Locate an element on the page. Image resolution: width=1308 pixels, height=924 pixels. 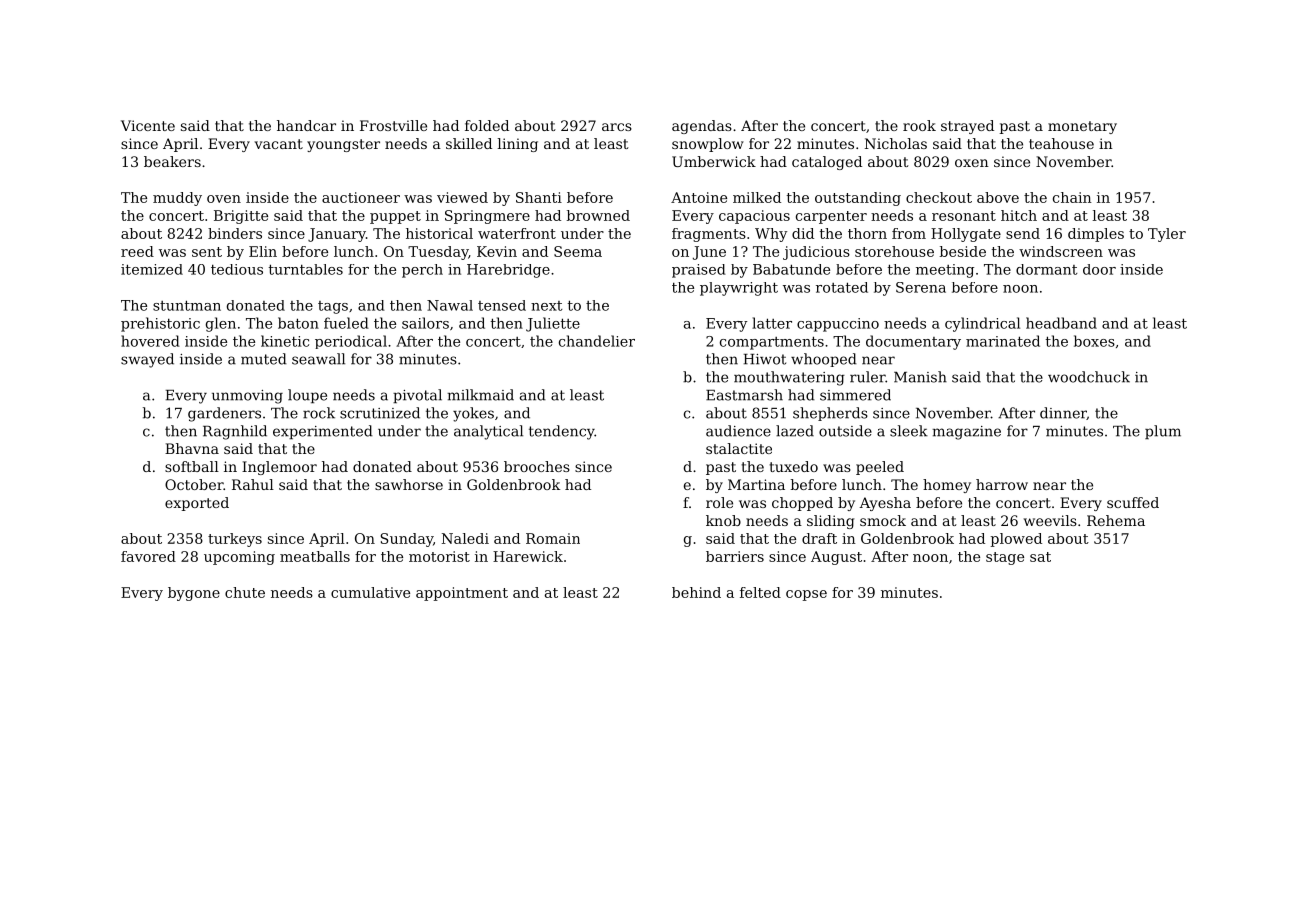
latter is located at coordinates (772, 323).
